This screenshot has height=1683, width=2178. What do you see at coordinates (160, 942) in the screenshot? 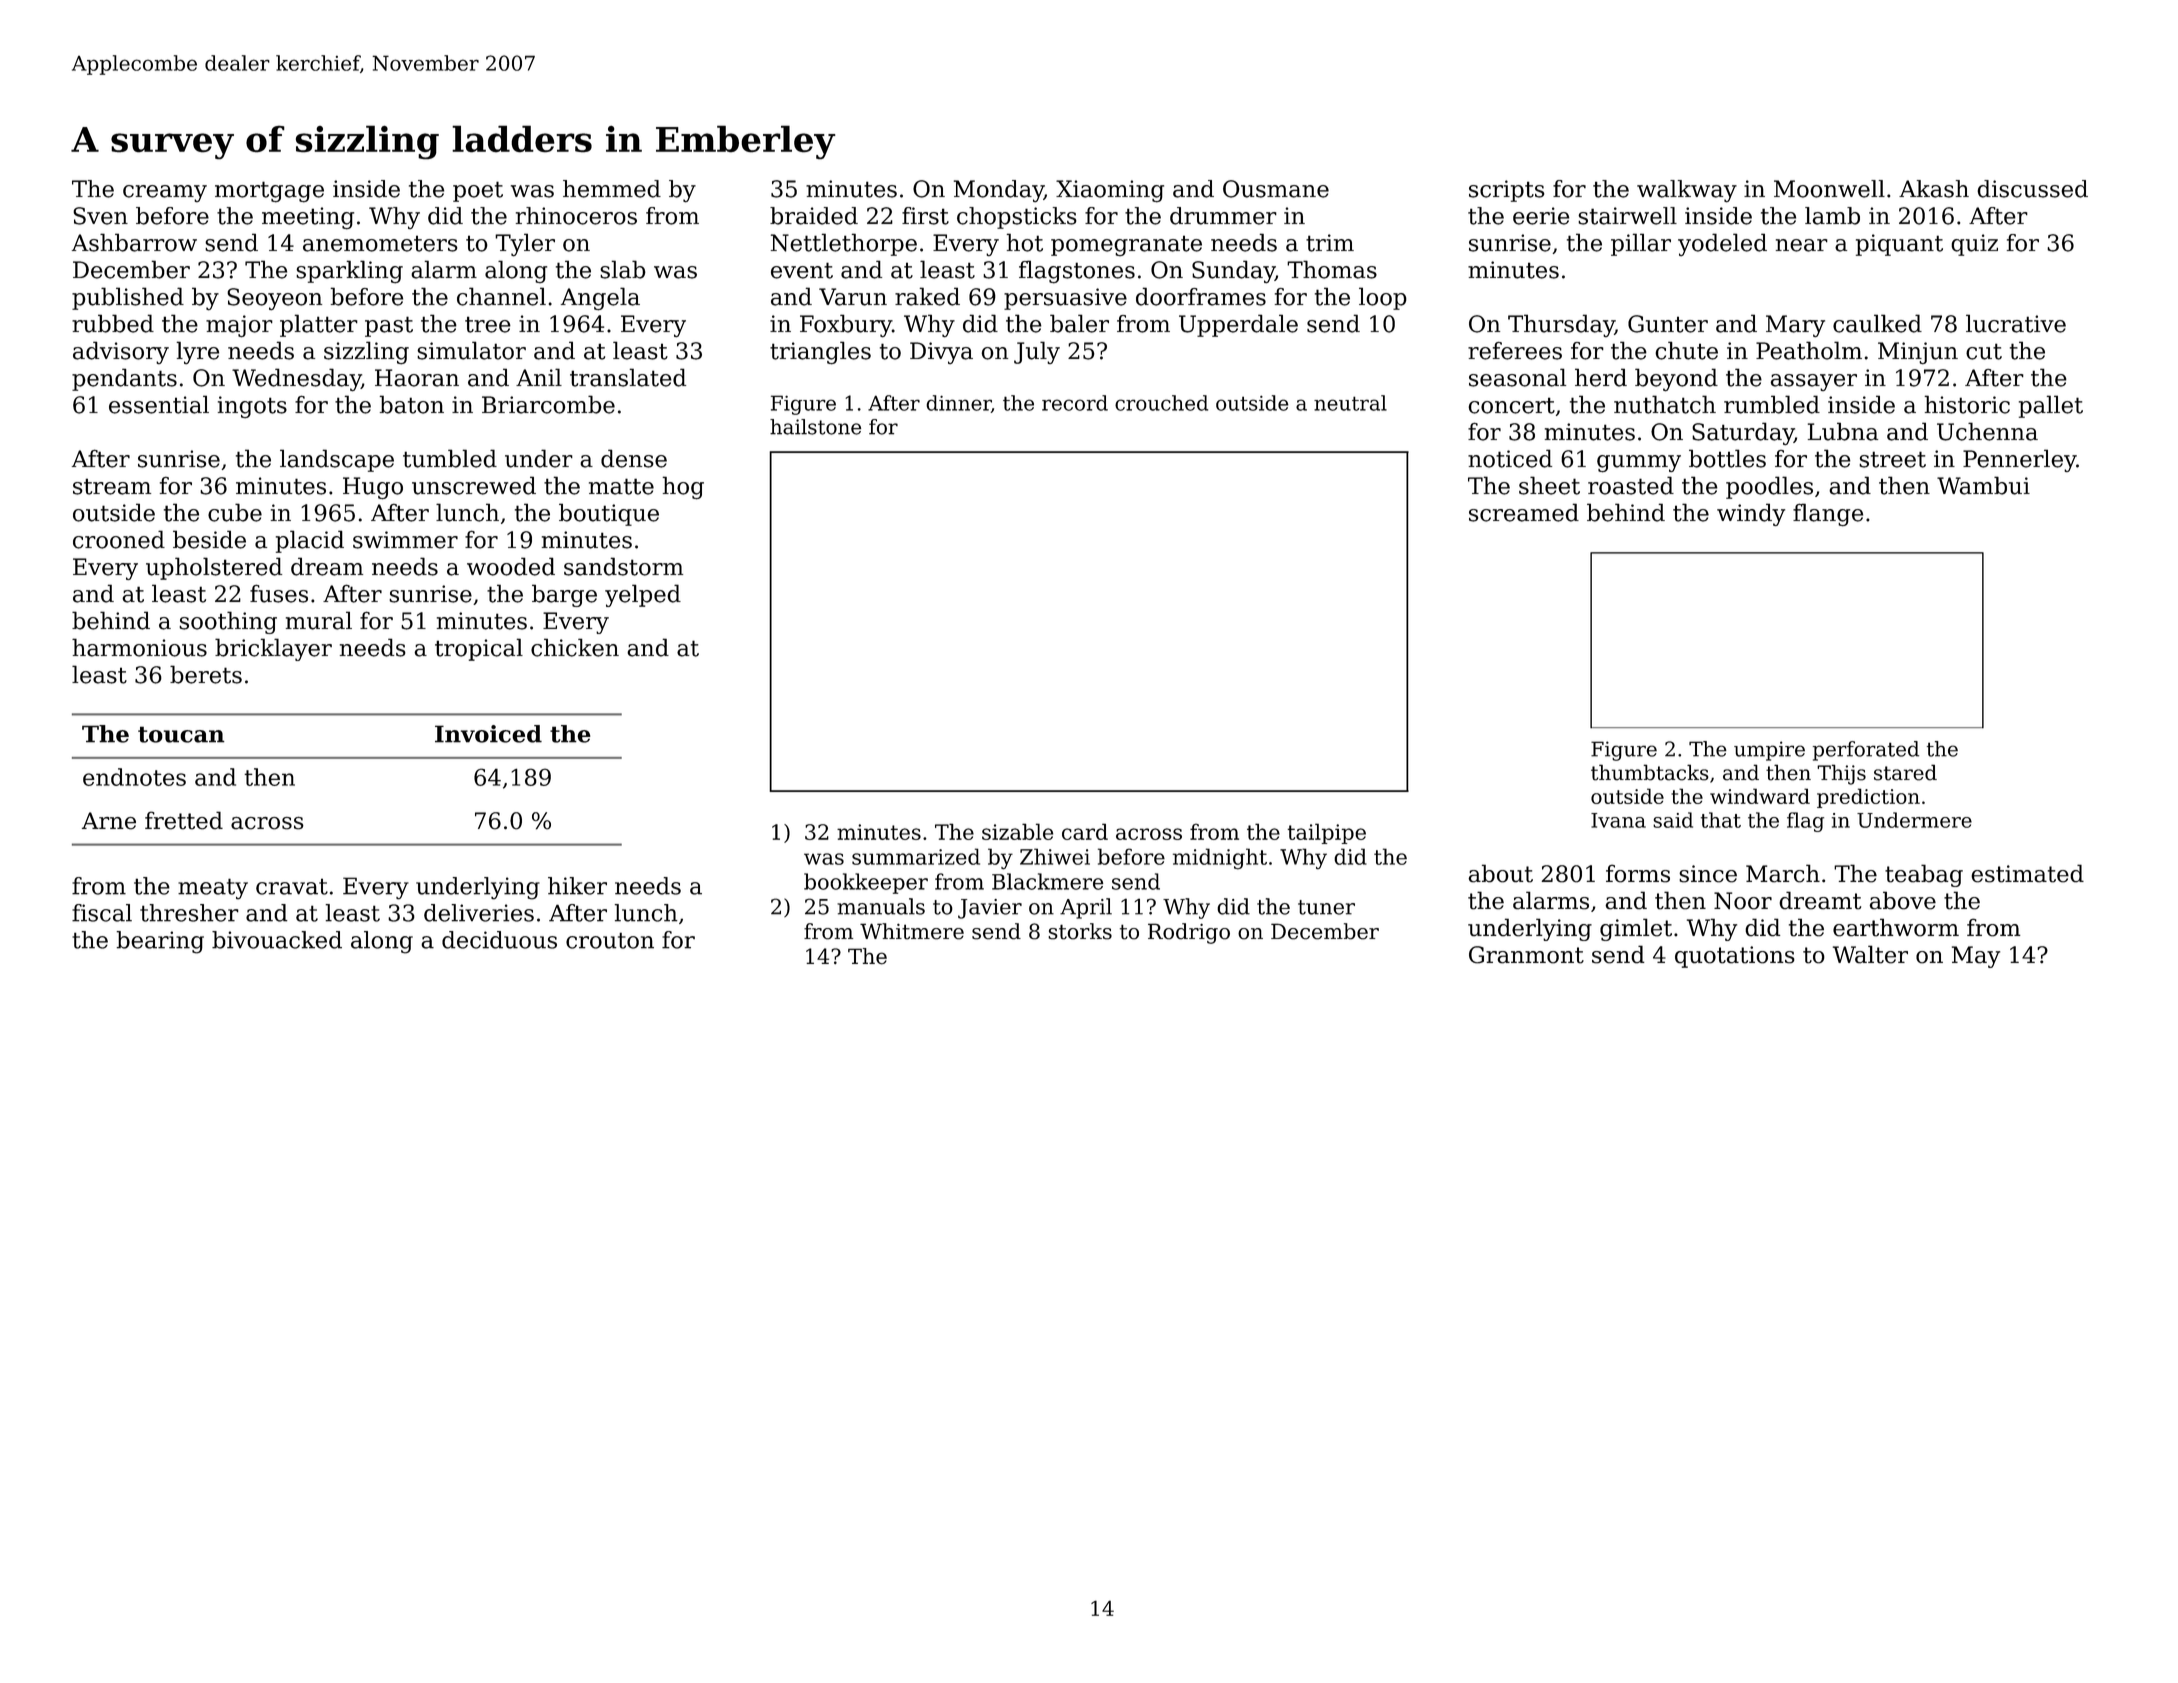
I see `bearing` at bounding box center [160, 942].
